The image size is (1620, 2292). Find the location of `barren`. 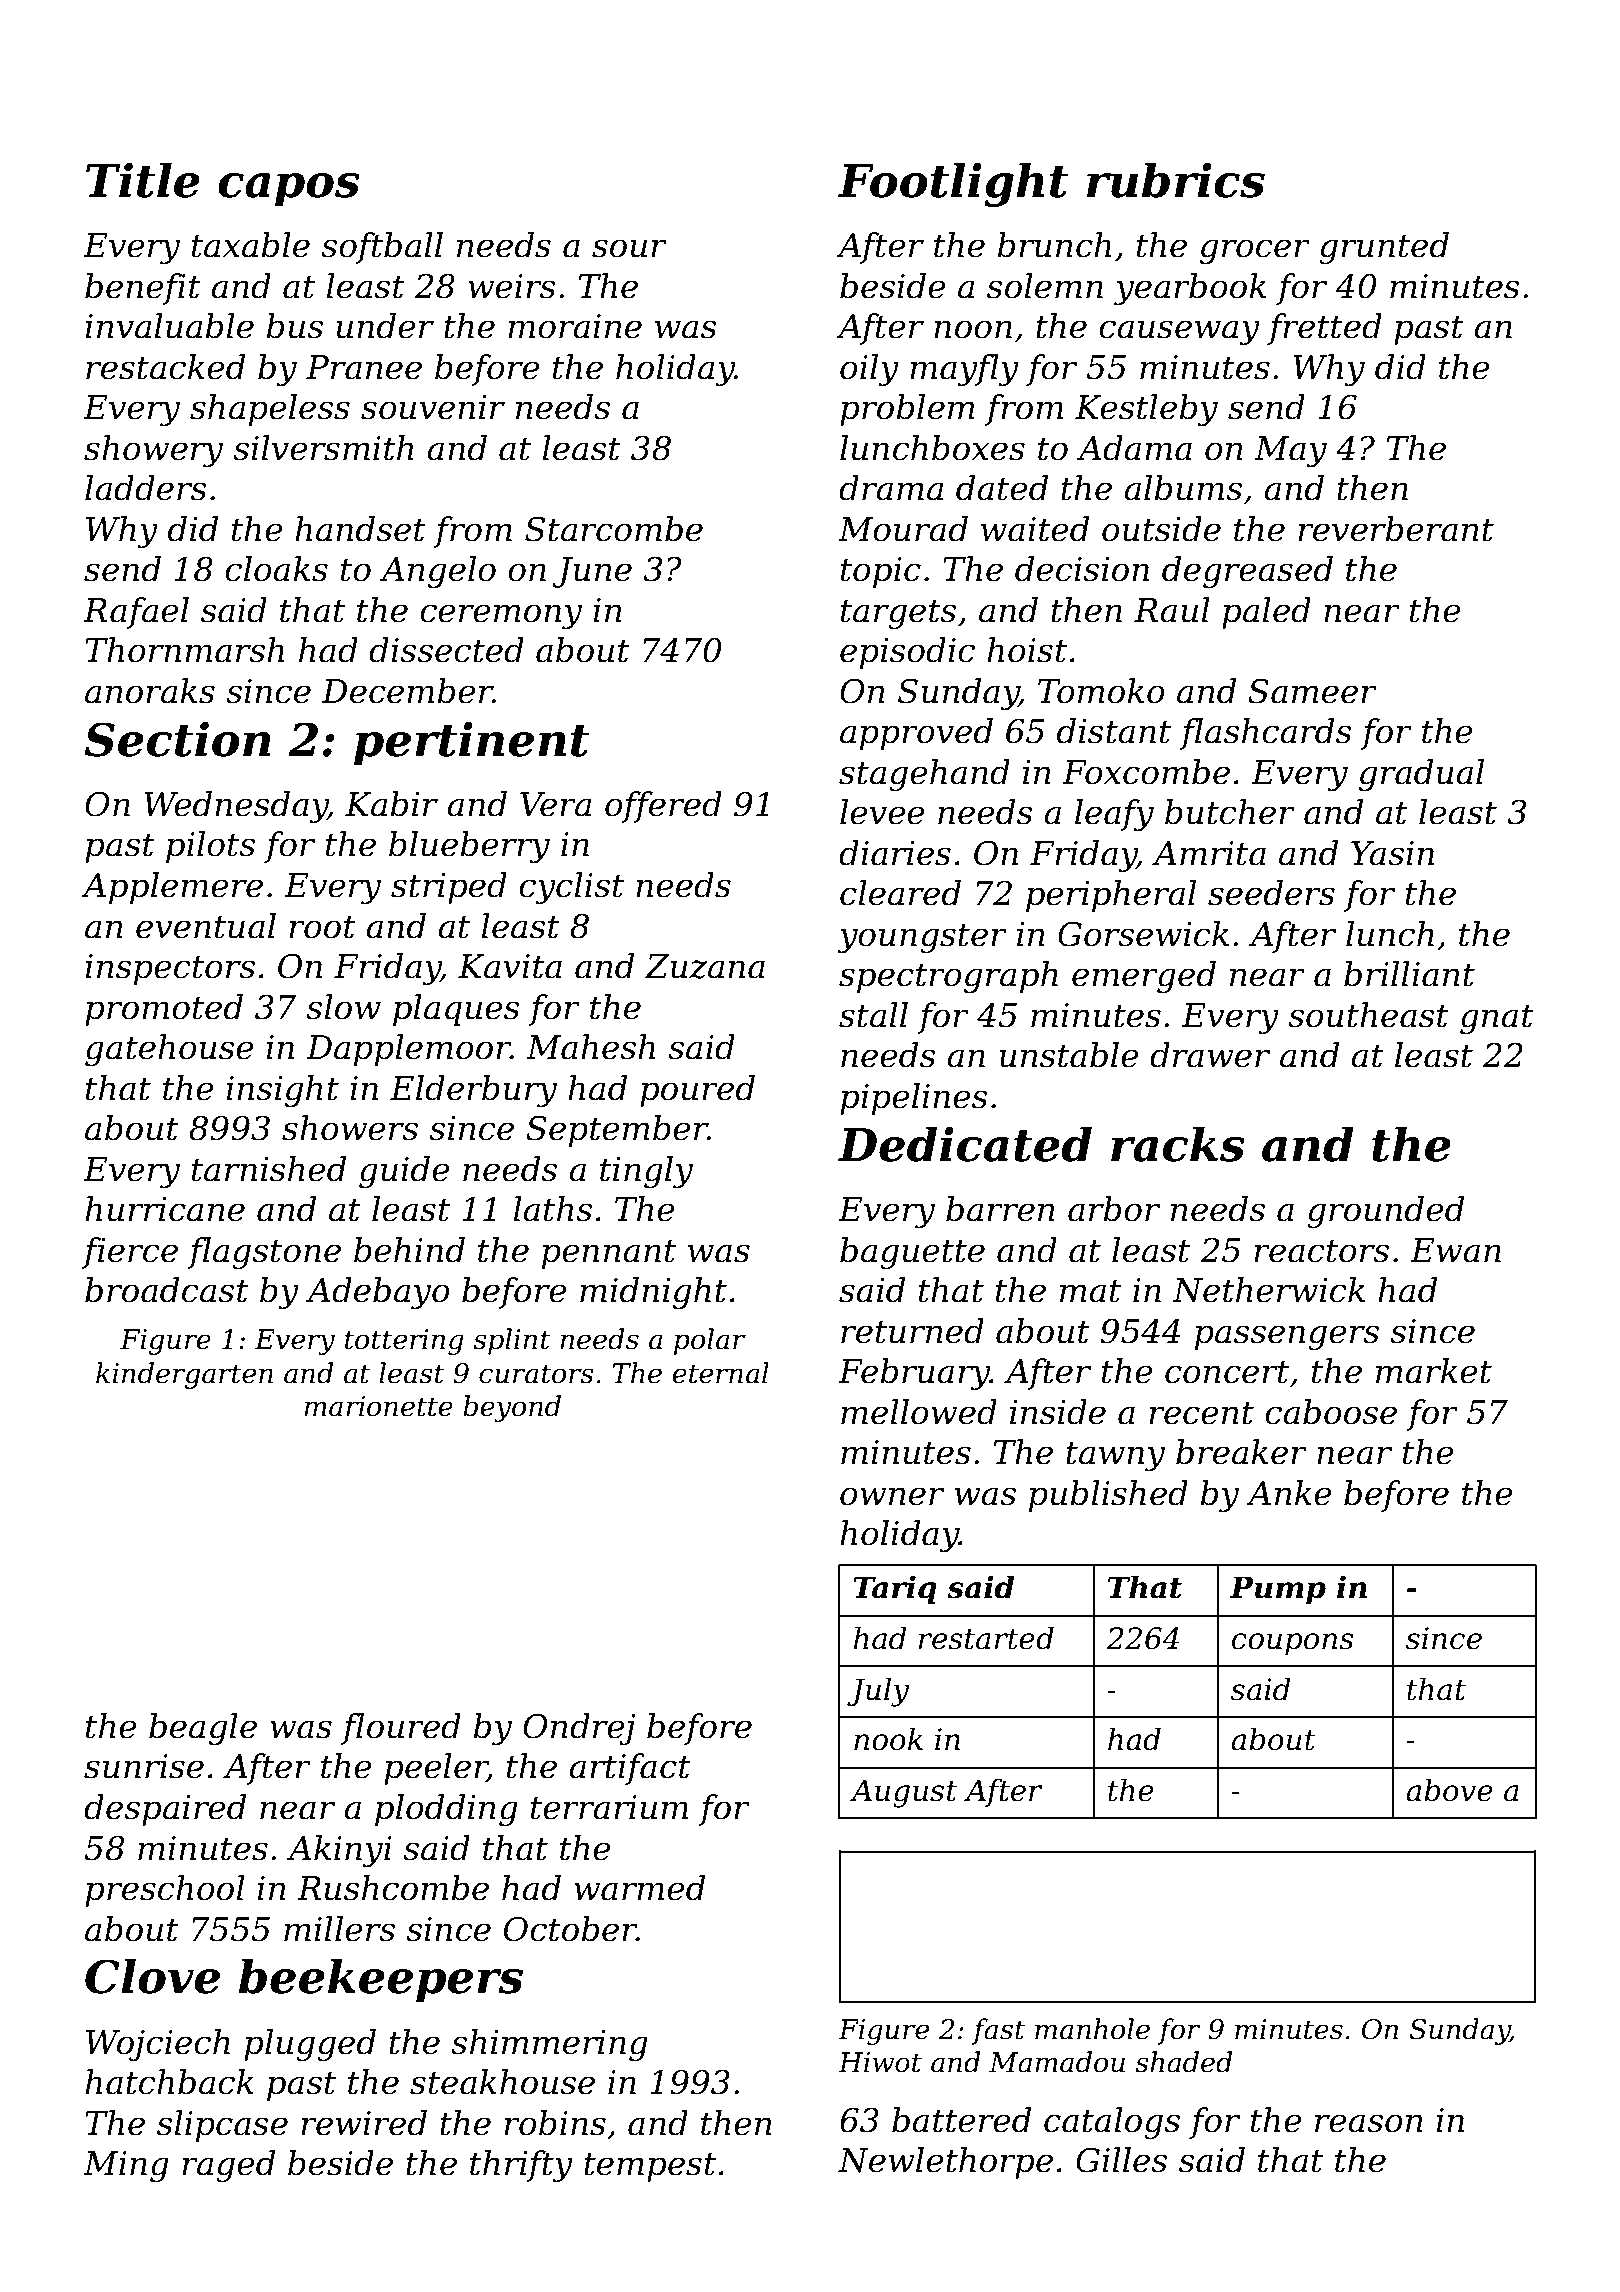

barren is located at coordinates (1000, 1209).
